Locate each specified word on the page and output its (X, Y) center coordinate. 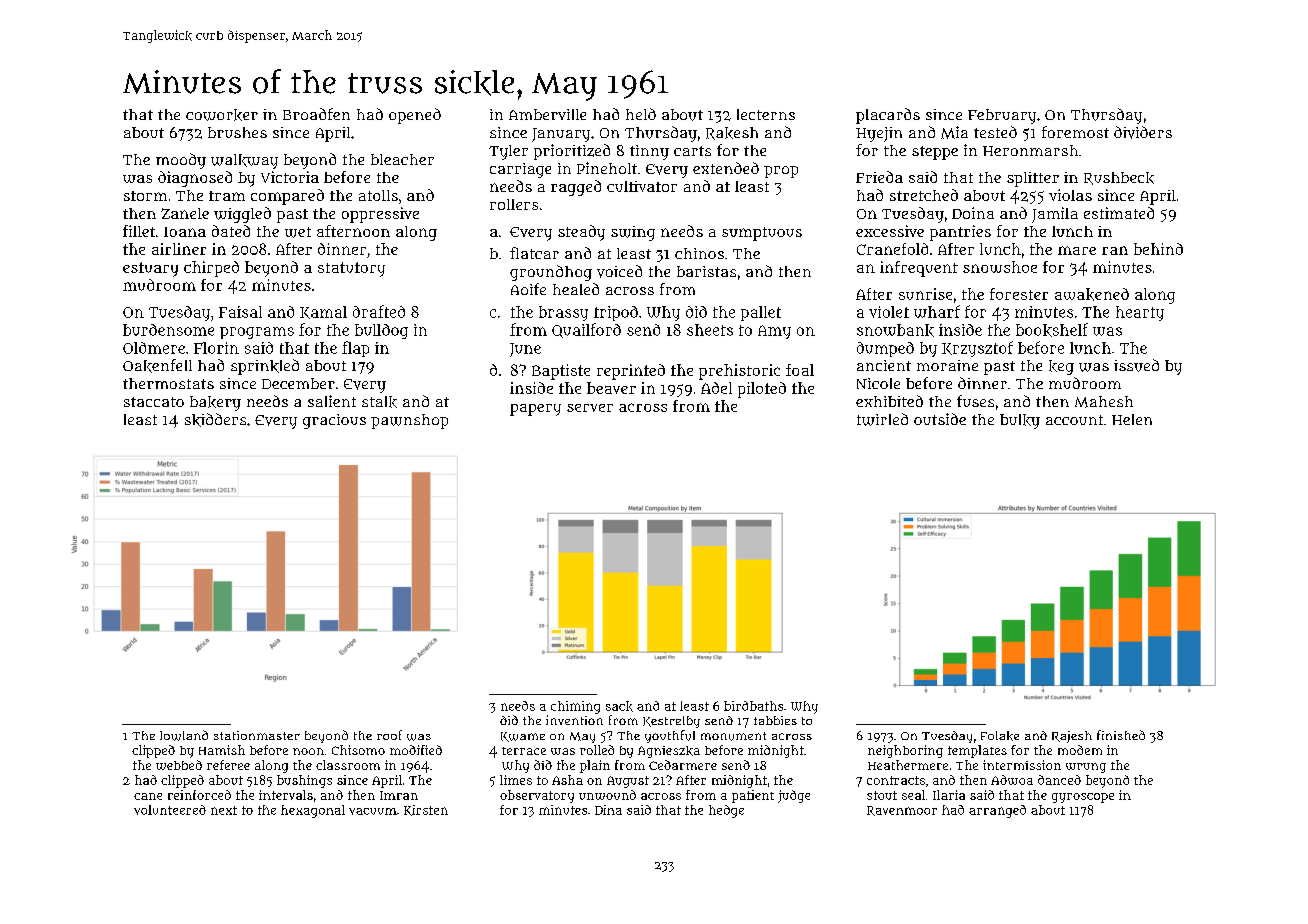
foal (800, 370)
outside (940, 419)
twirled (882, 419)
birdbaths (753, 706)
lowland (184, 735)
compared (287, 197)
